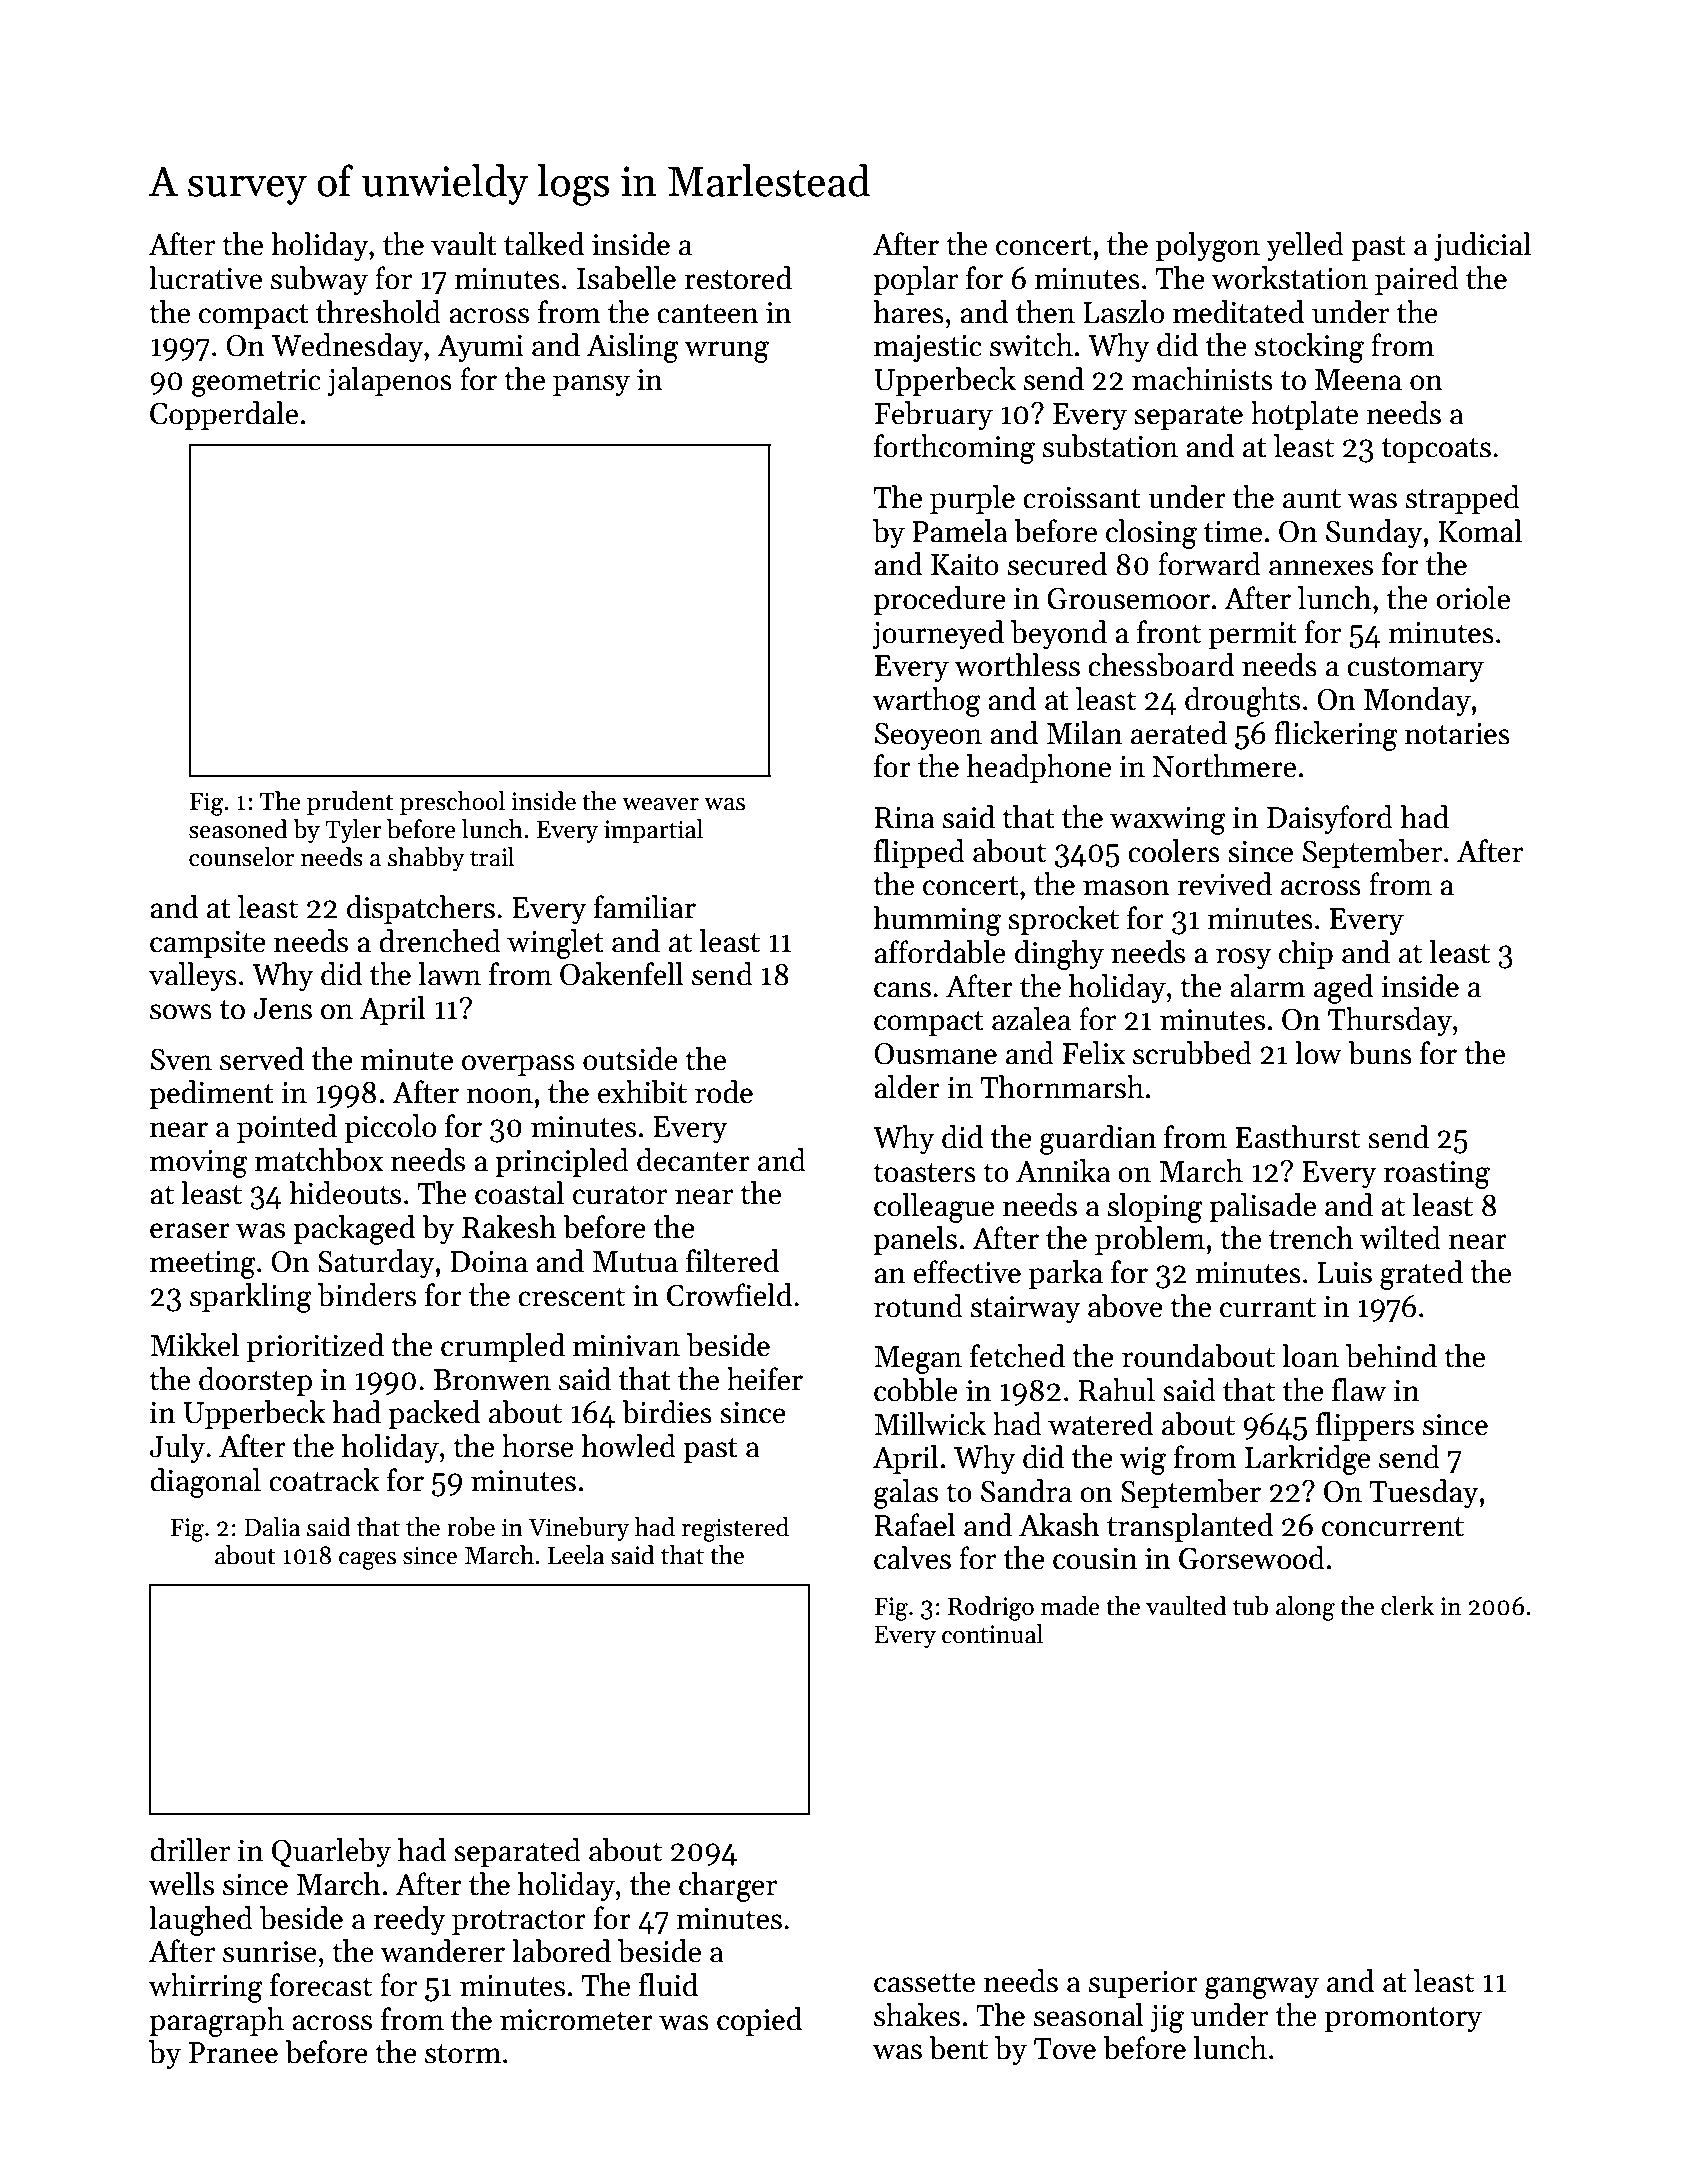  What do you see at coordinates (376, 1263) in the screenshot?
I see `Saturday` at bounding box center [376, 1263].
